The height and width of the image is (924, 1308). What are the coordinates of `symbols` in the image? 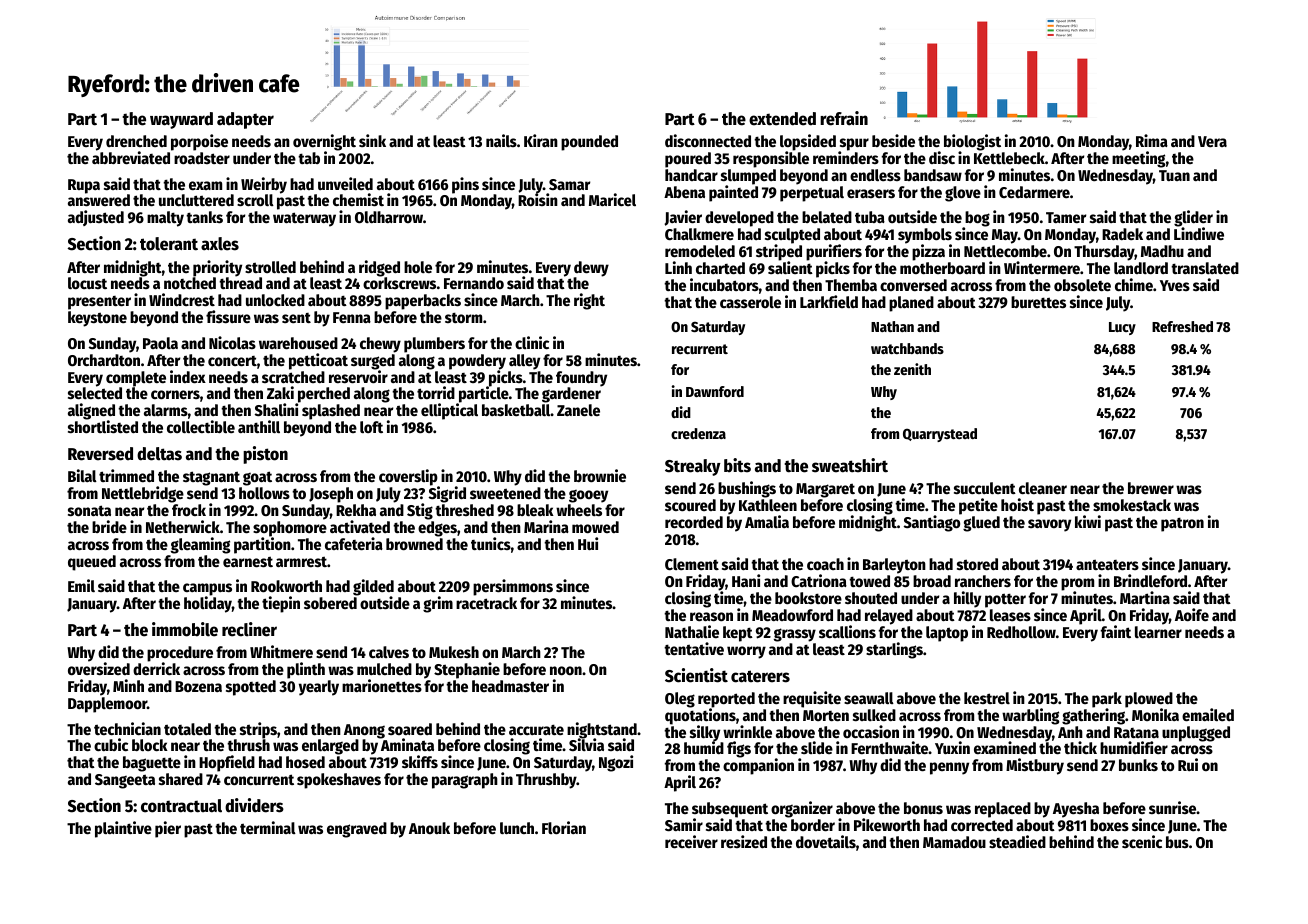 It's located at (925, 236).
